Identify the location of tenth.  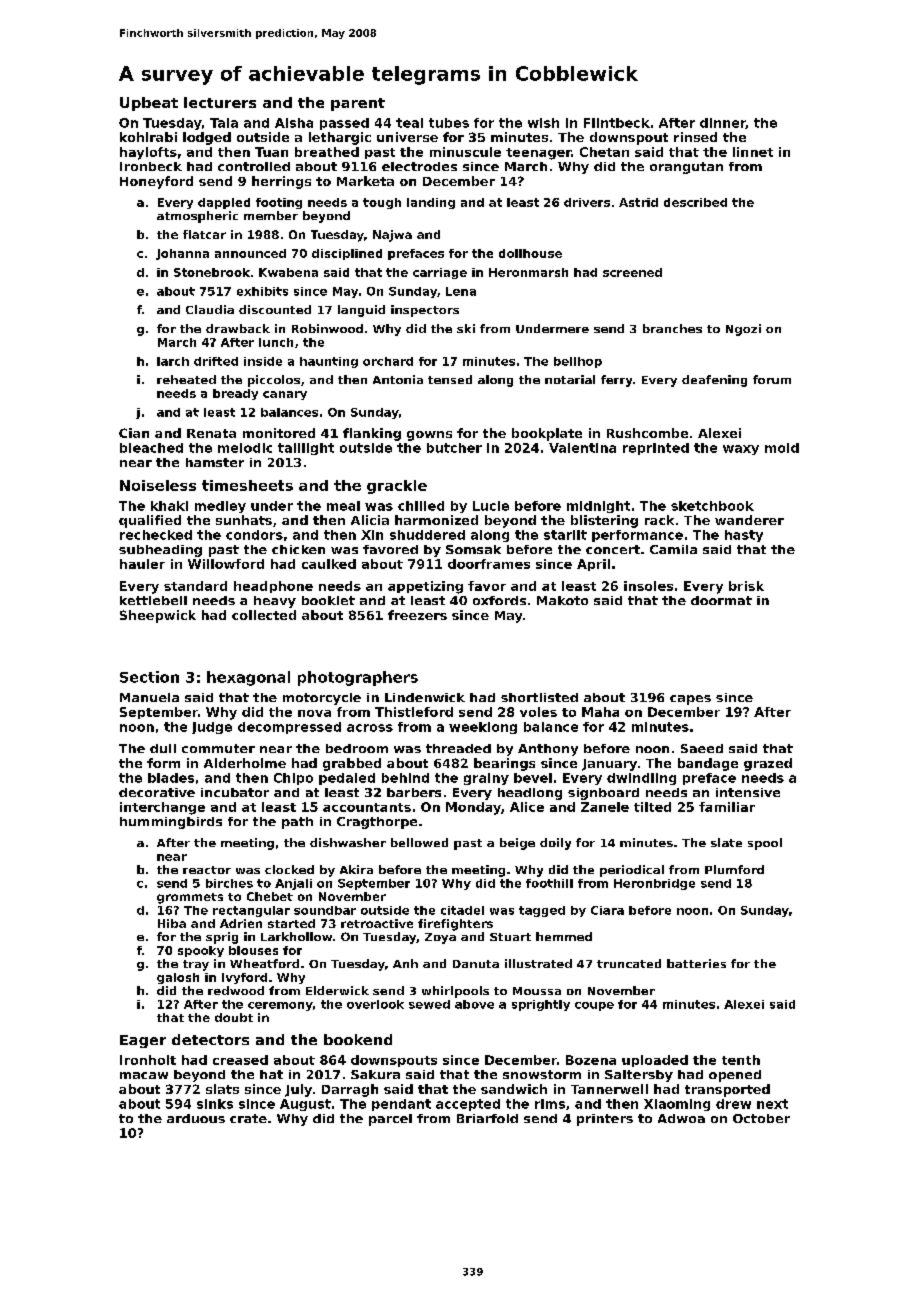
(741, 1060).
